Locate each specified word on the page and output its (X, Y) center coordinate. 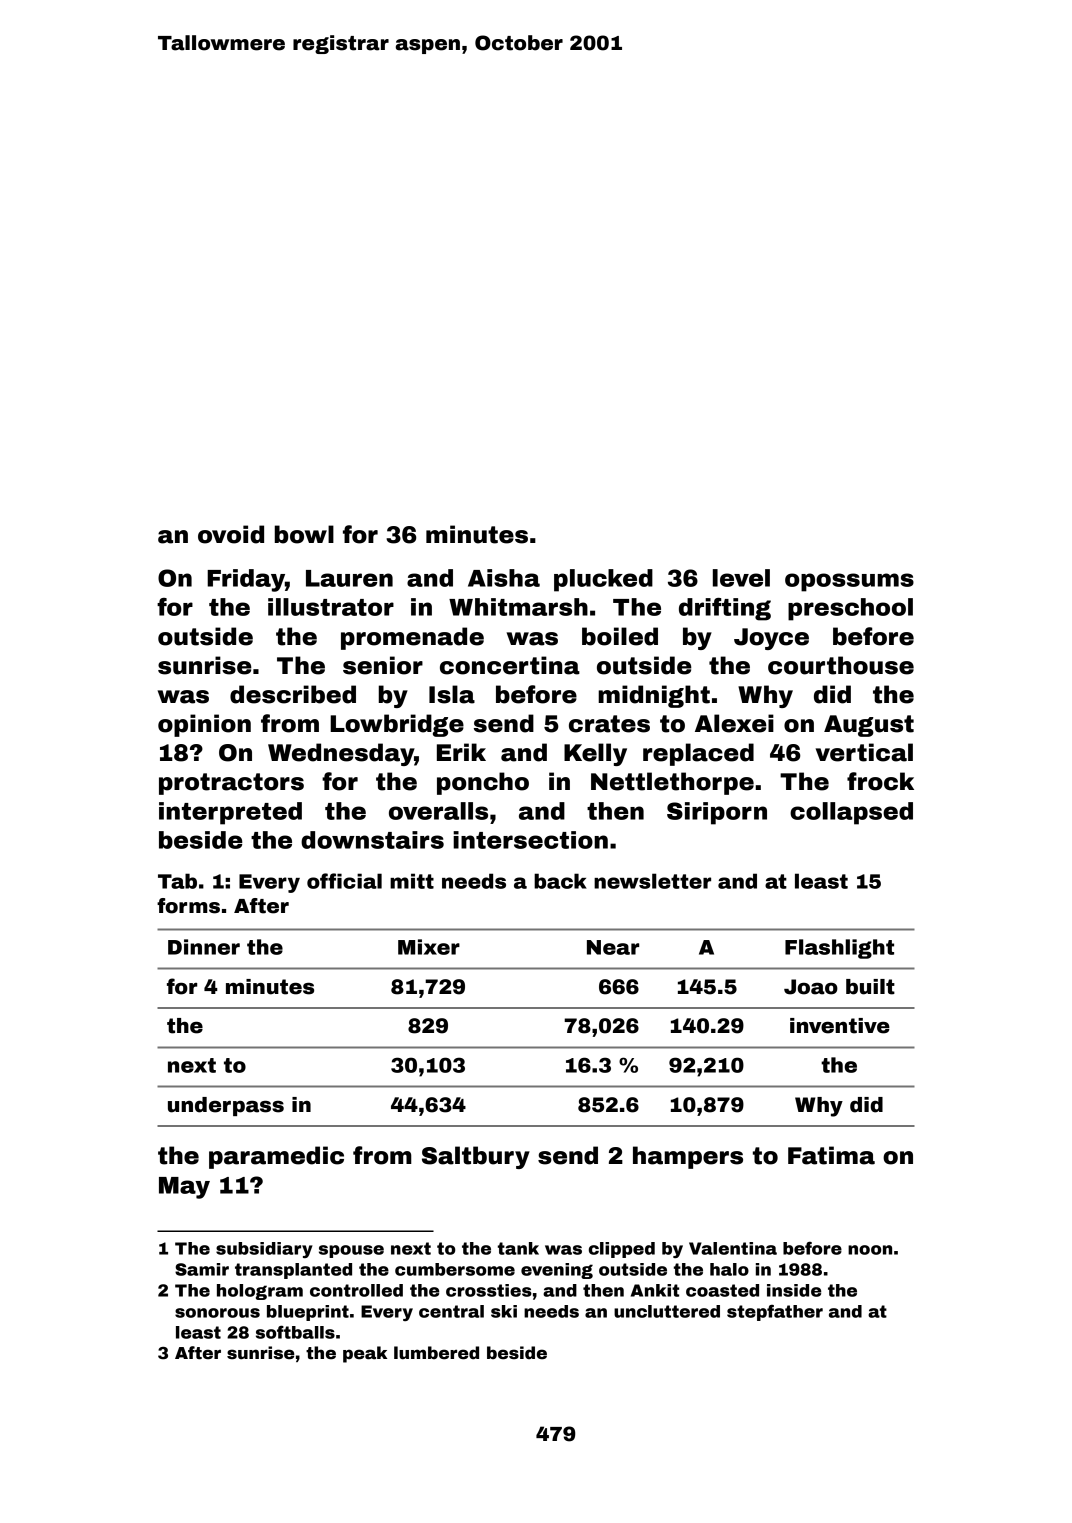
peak (365, 1354)
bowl (304, 534)
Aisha (504, 578)
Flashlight (839, 949)
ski (504, 1311)
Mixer (429, 947)
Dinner (204, 947)
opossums (849, 582)
